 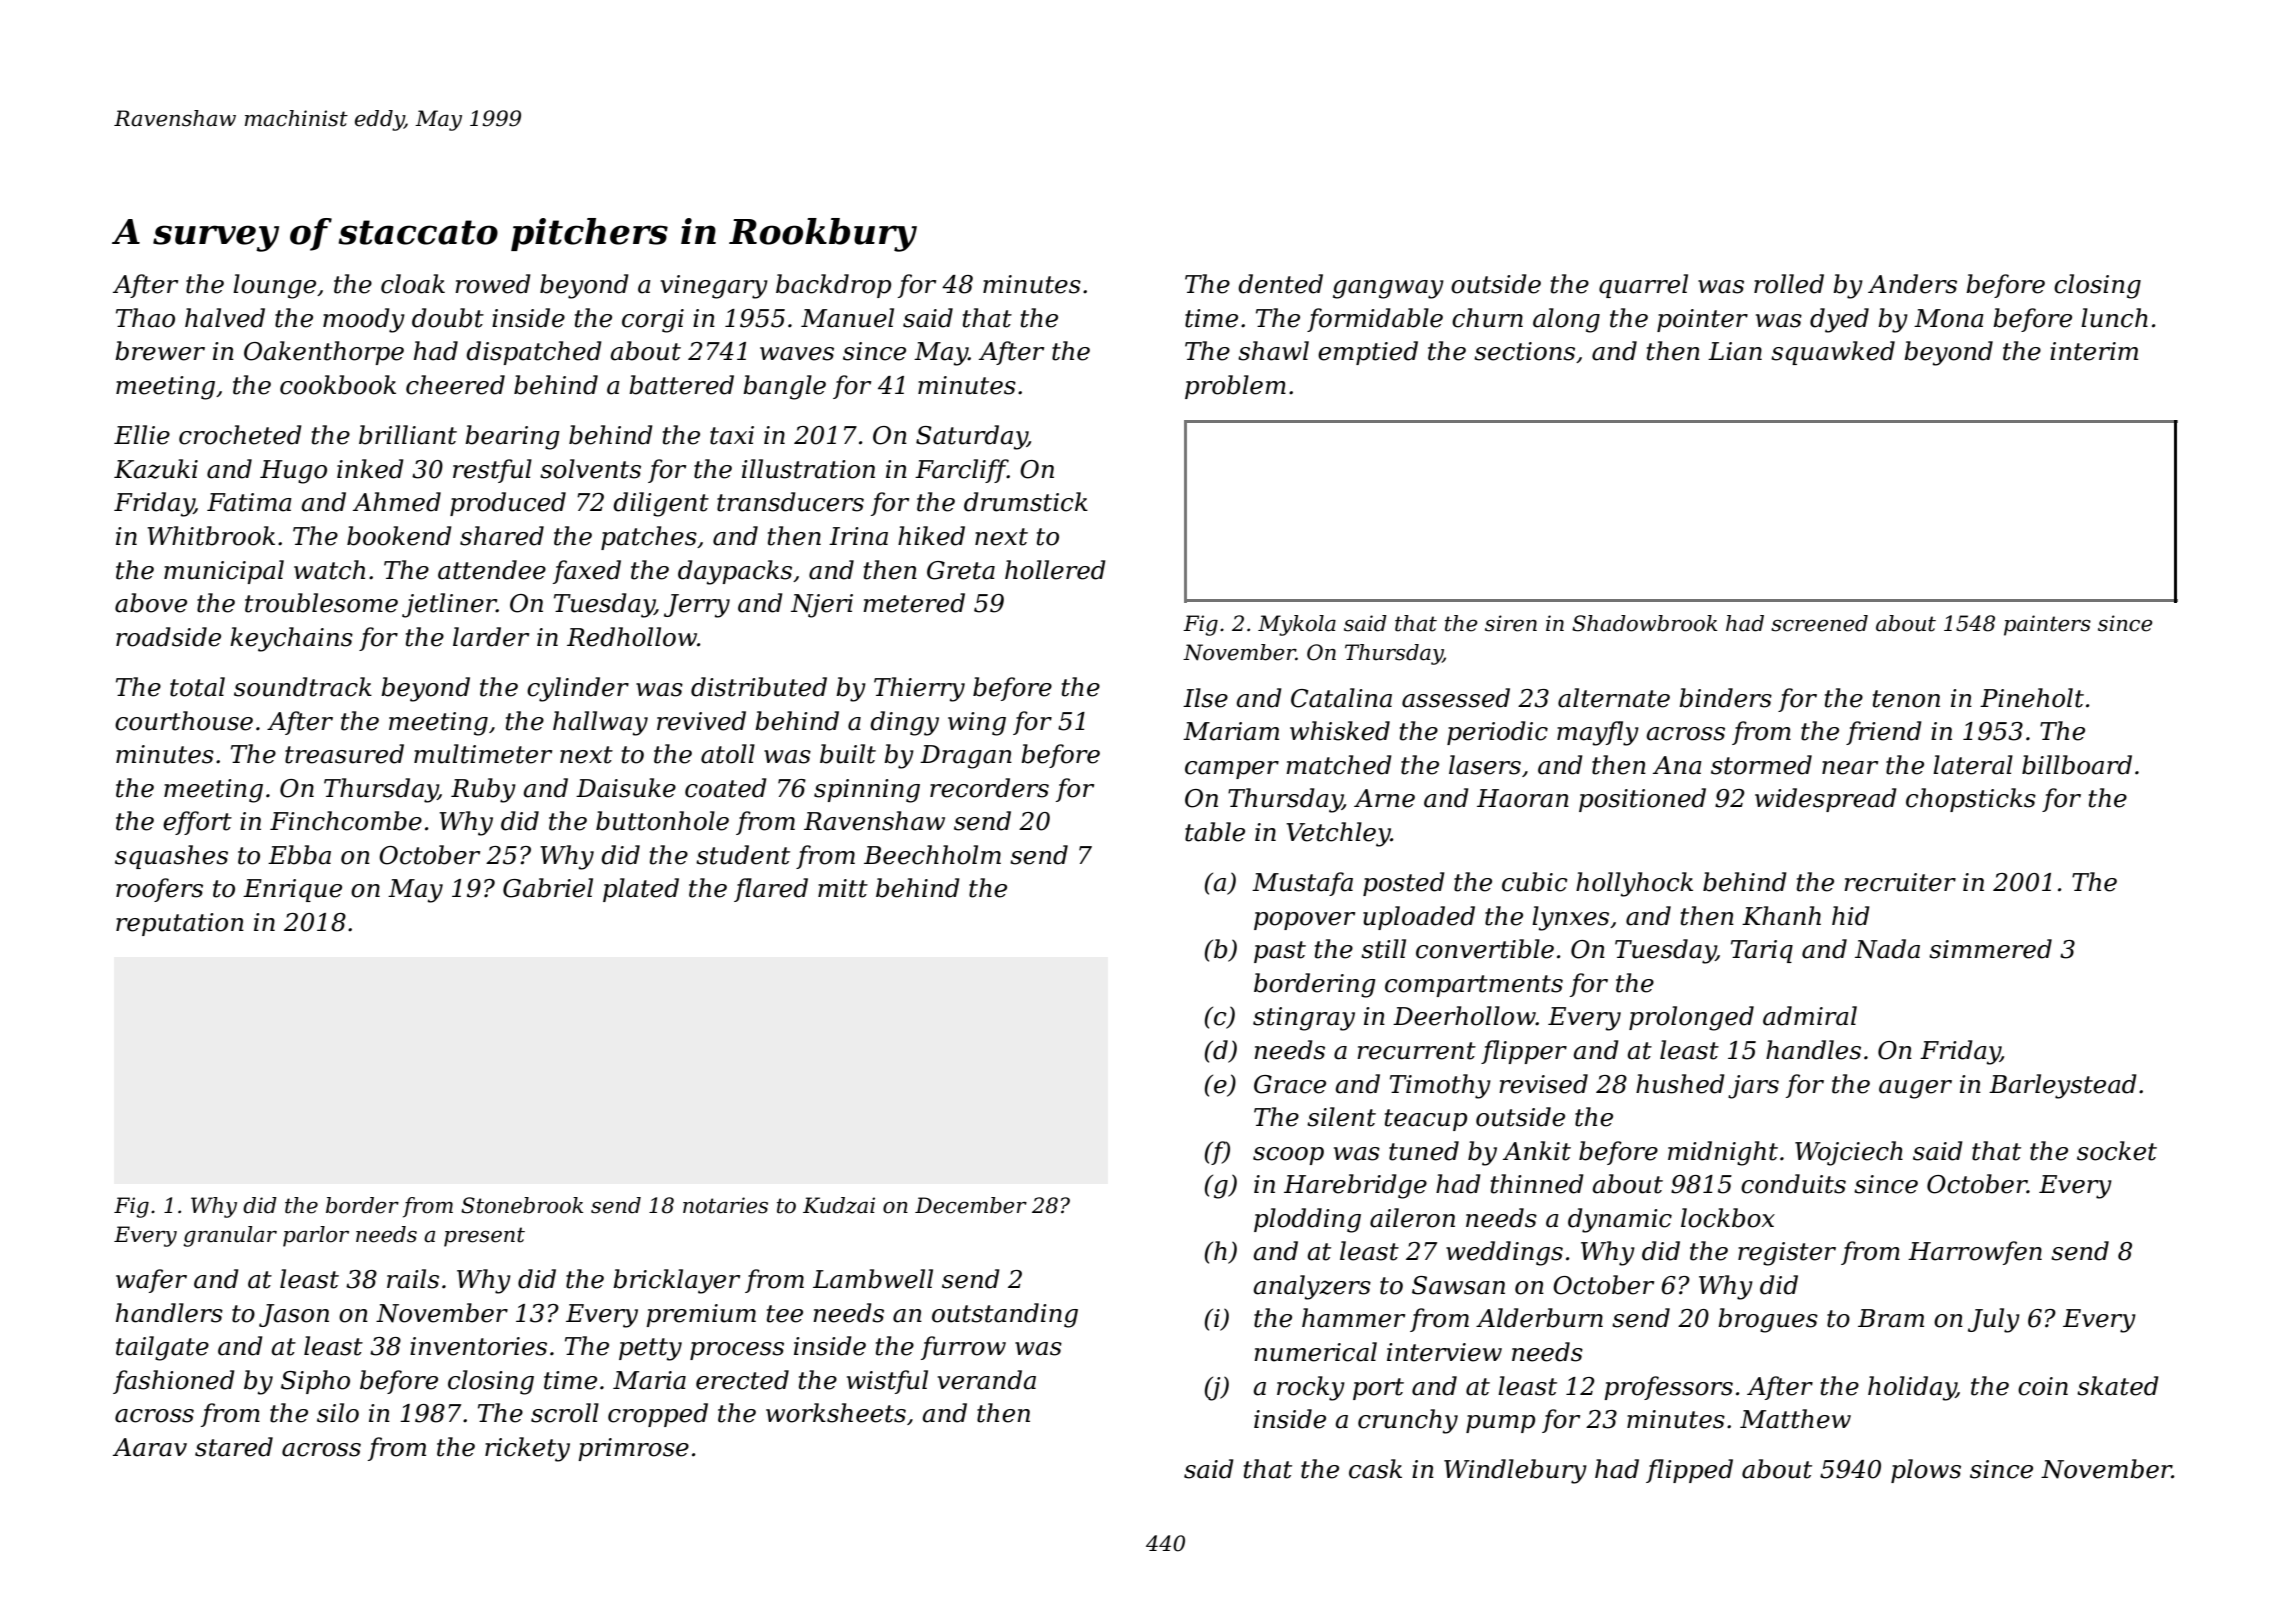 I want to click on spinning, so click(x=867, y=791).
